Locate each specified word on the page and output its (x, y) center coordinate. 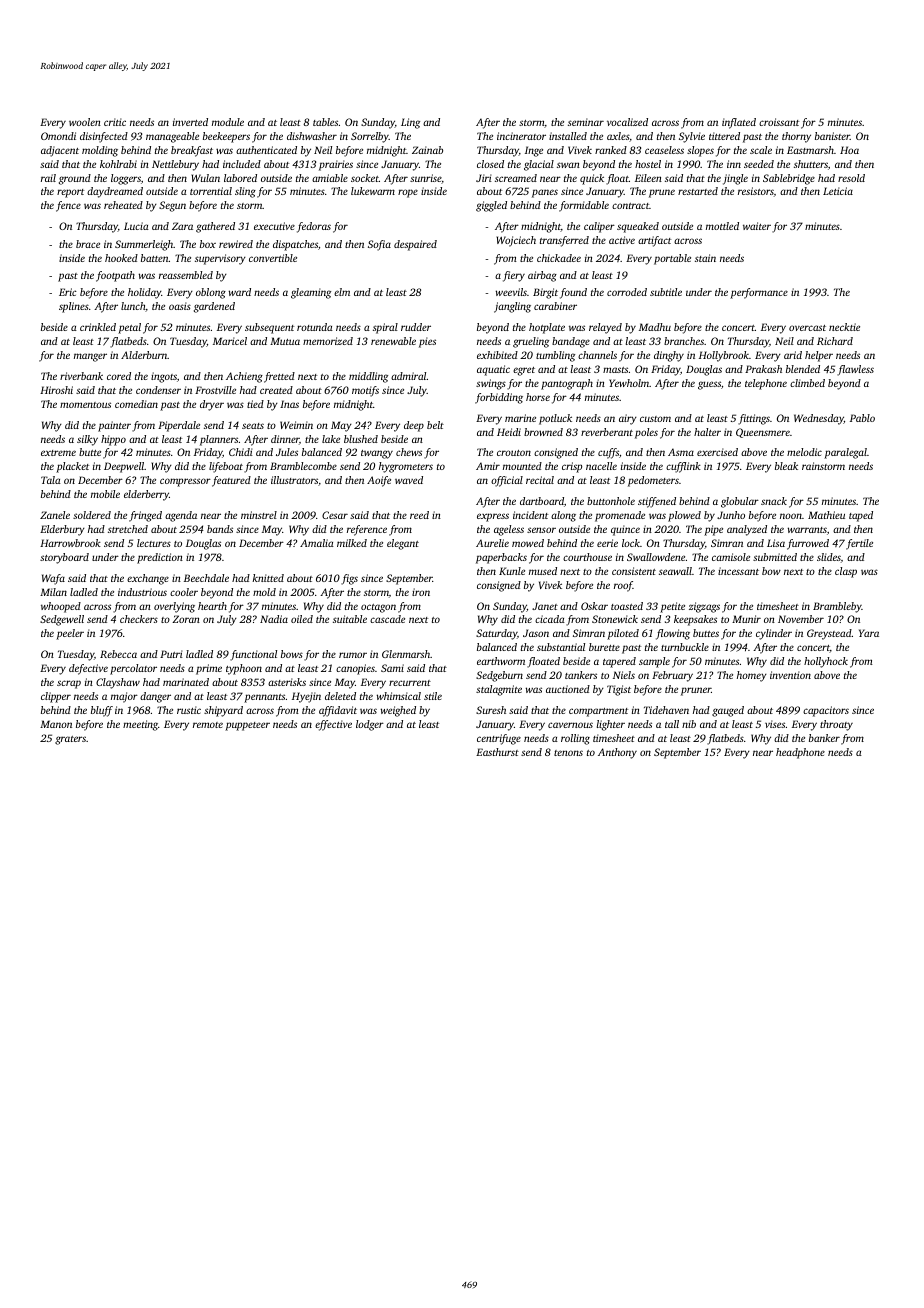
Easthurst (497, 752)
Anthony (617, 753)
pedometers (653, 481)
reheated (123, 205)
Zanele (55, 515)
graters (70, 740)
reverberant (607, 432)
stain (705, 258)
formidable (584, 206)
